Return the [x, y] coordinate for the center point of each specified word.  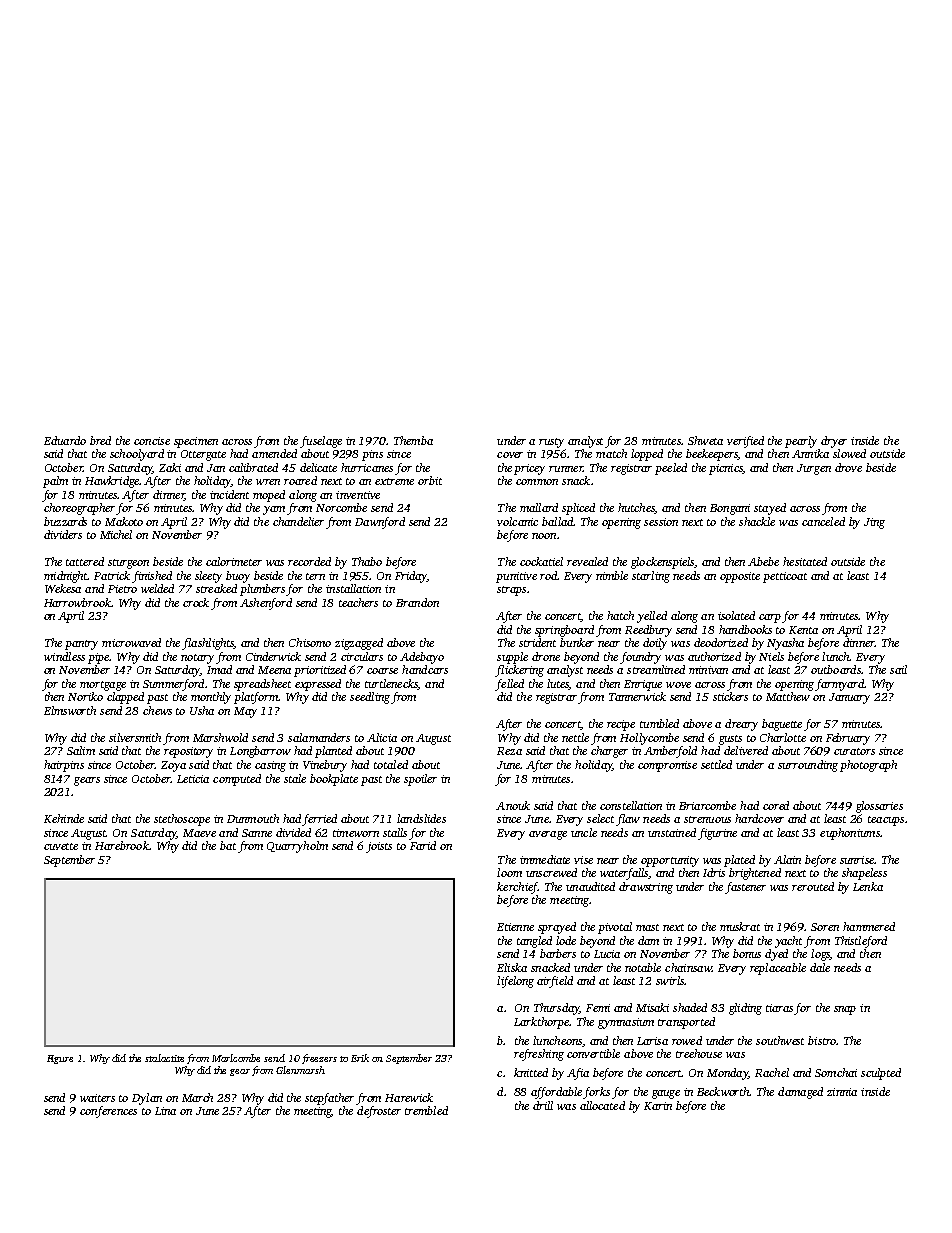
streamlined [656, 669]
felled [509, 685]
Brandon [417, 602]
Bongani [730, 509]
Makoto [124, 521]
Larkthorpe [541, 1023]
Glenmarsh [300, 1070]
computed [237, 780]
